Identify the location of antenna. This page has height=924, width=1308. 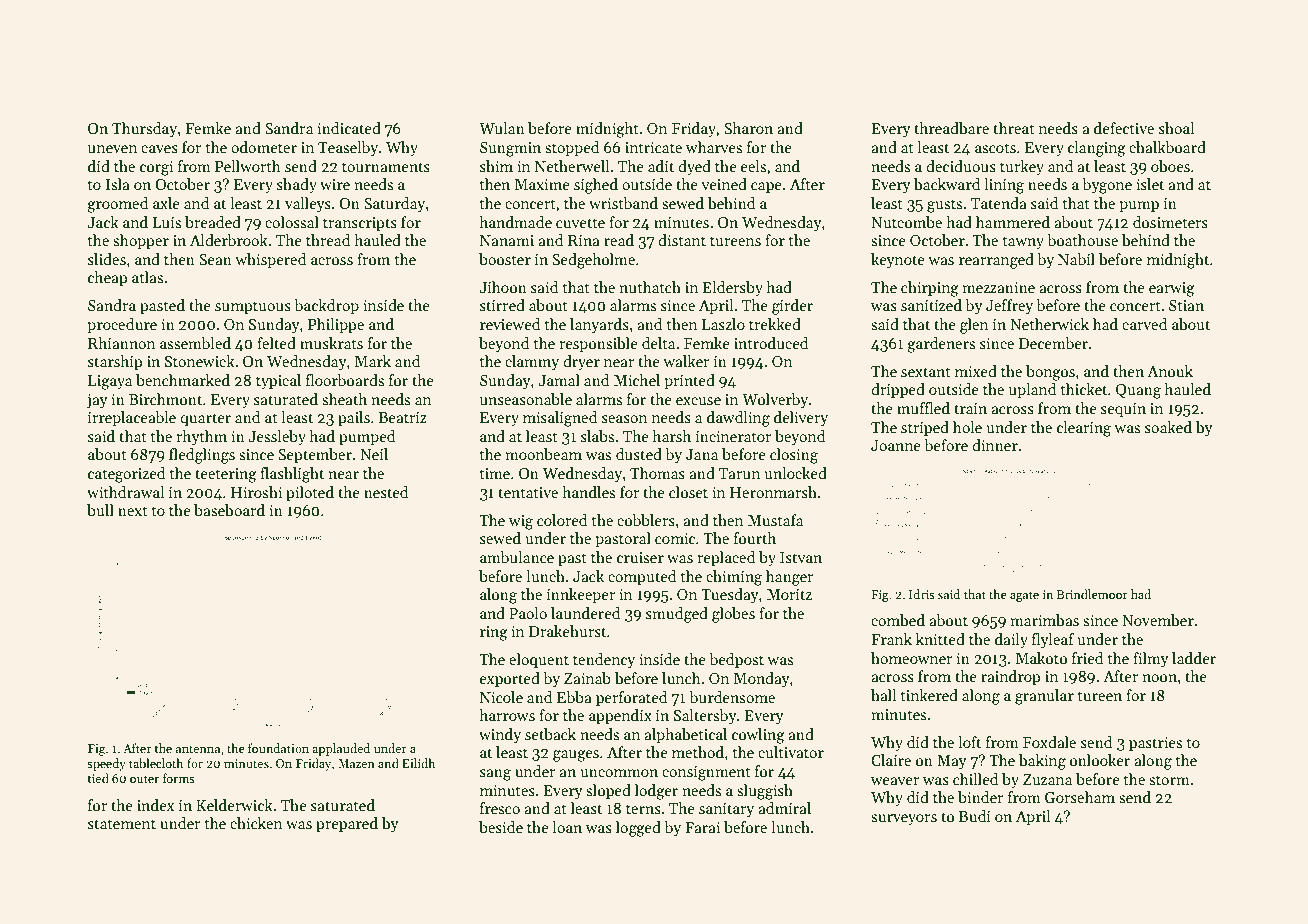
(198, 749).
